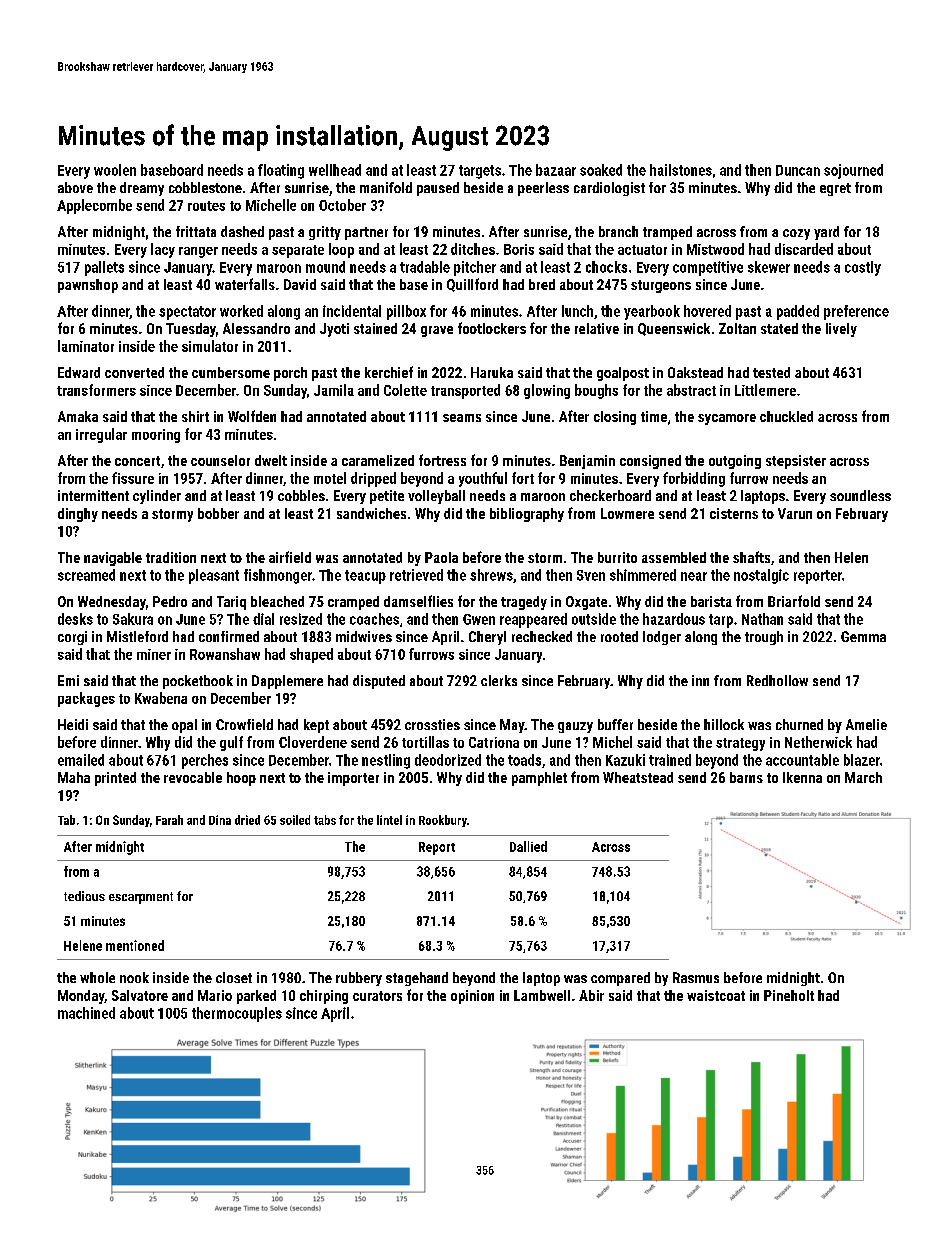 The width and height of the screenshot is (952, 1233). What do you see at coordinates (441, 557) in the screenshot?
I see `Paola` at bounding box center [441, 557].
